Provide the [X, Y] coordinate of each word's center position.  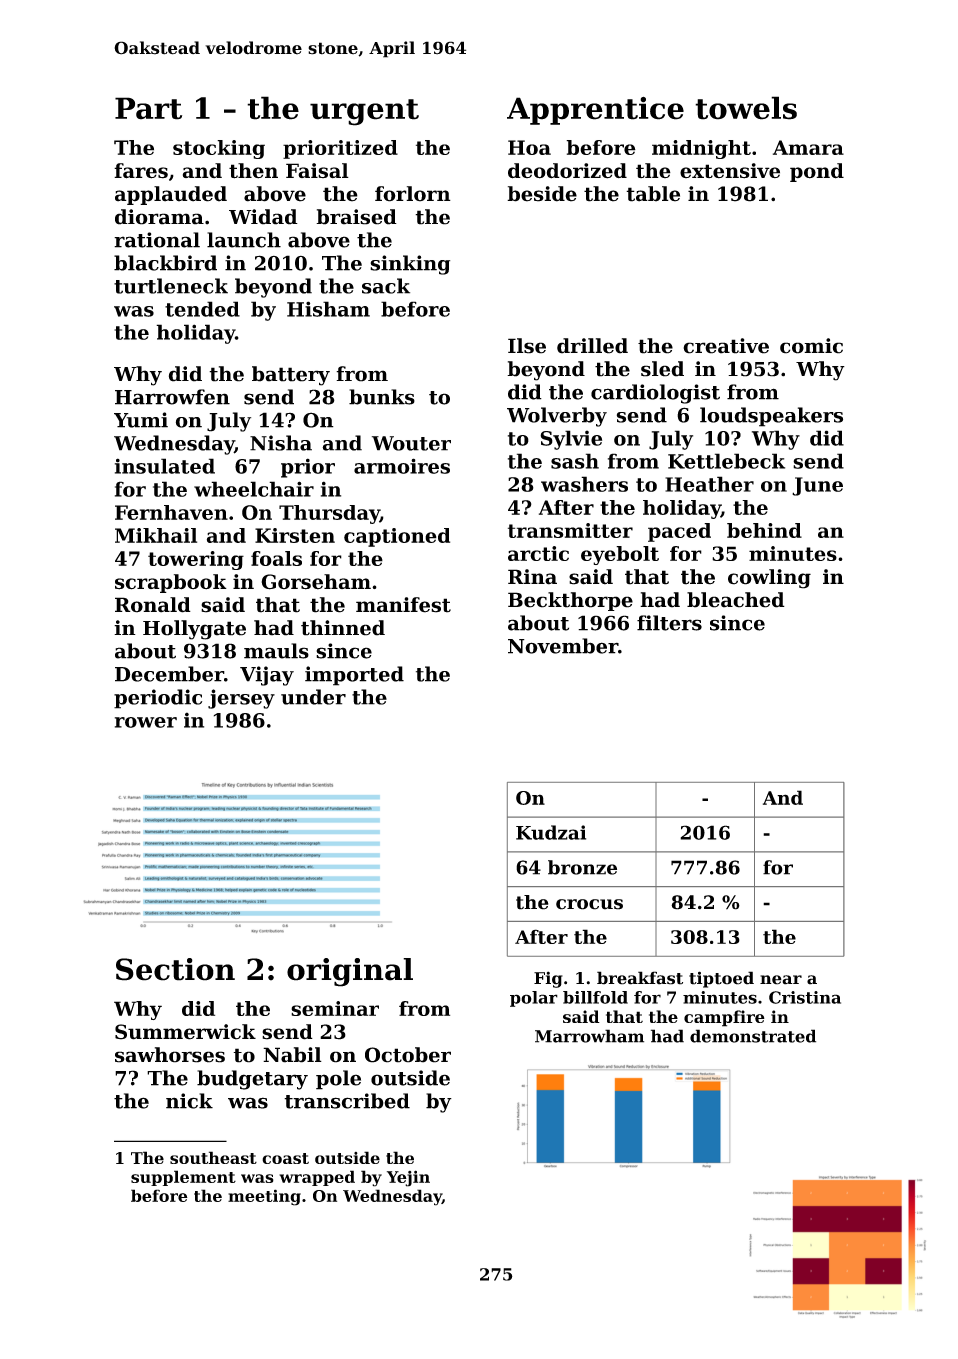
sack [386, 286]
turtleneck [171, 286]
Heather [709, 484]
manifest [403, 605]
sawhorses [170, 1055]
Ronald [153, 605]
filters [669, 623]
